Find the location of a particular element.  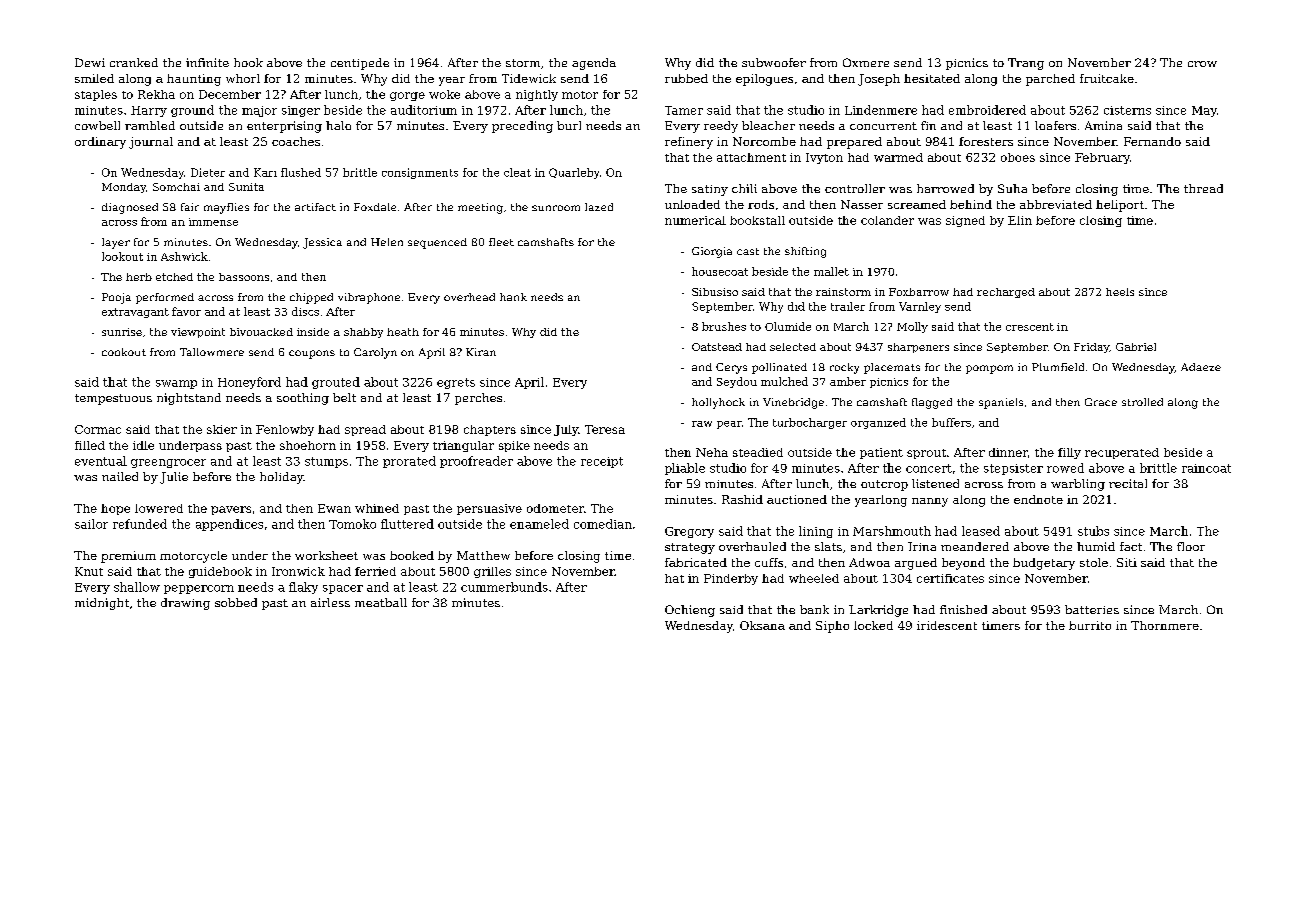

recharged is located at coordinates (1006, 293).
